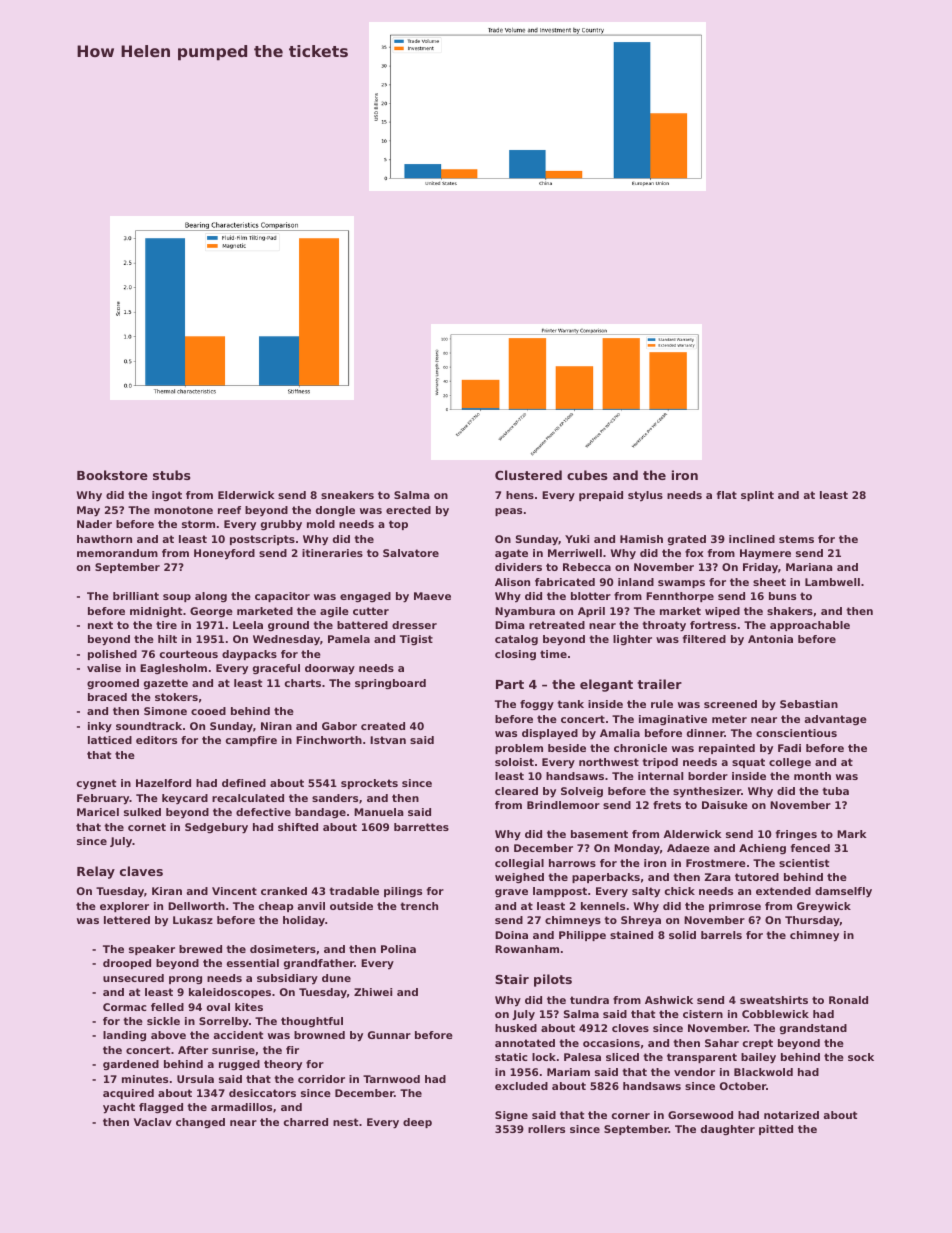 The width and height of the page is (952, 1233). What do you see at coordinates (306, 1122) in the page?
I see `charred` at bounding box center [306, 1122].
